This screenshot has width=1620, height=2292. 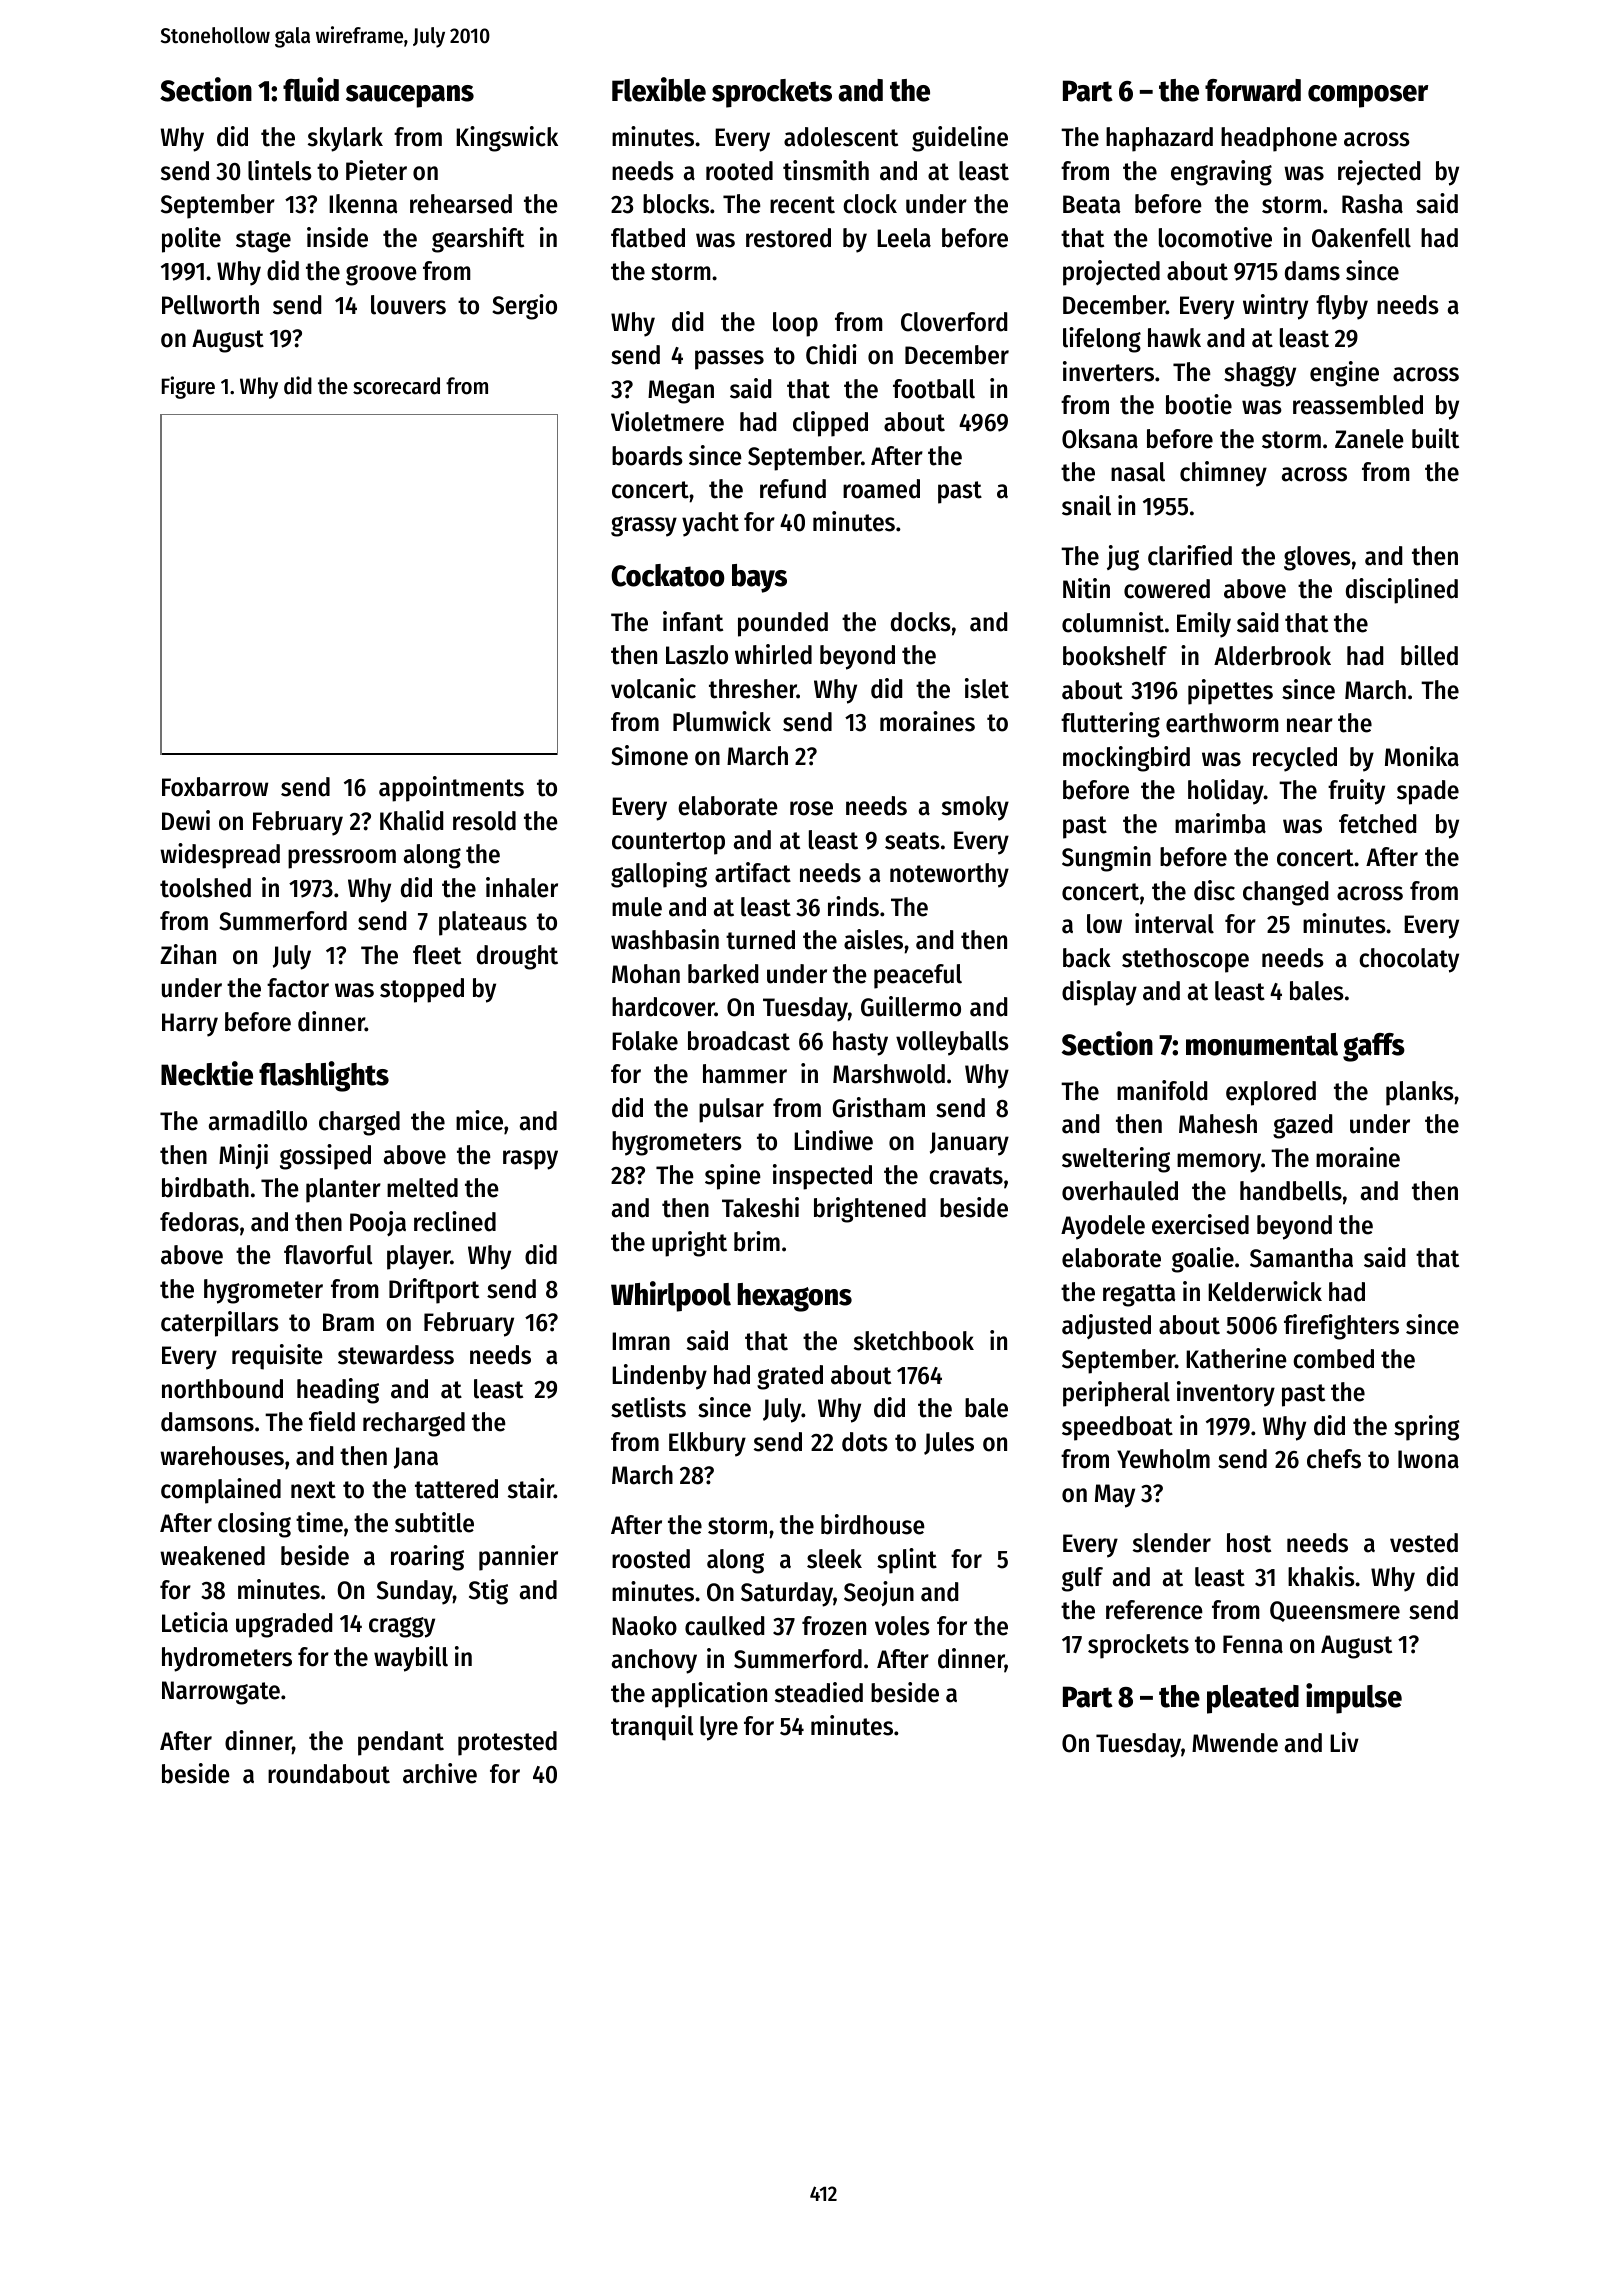 I want to click on guideline, so click(x=960, y=139).
